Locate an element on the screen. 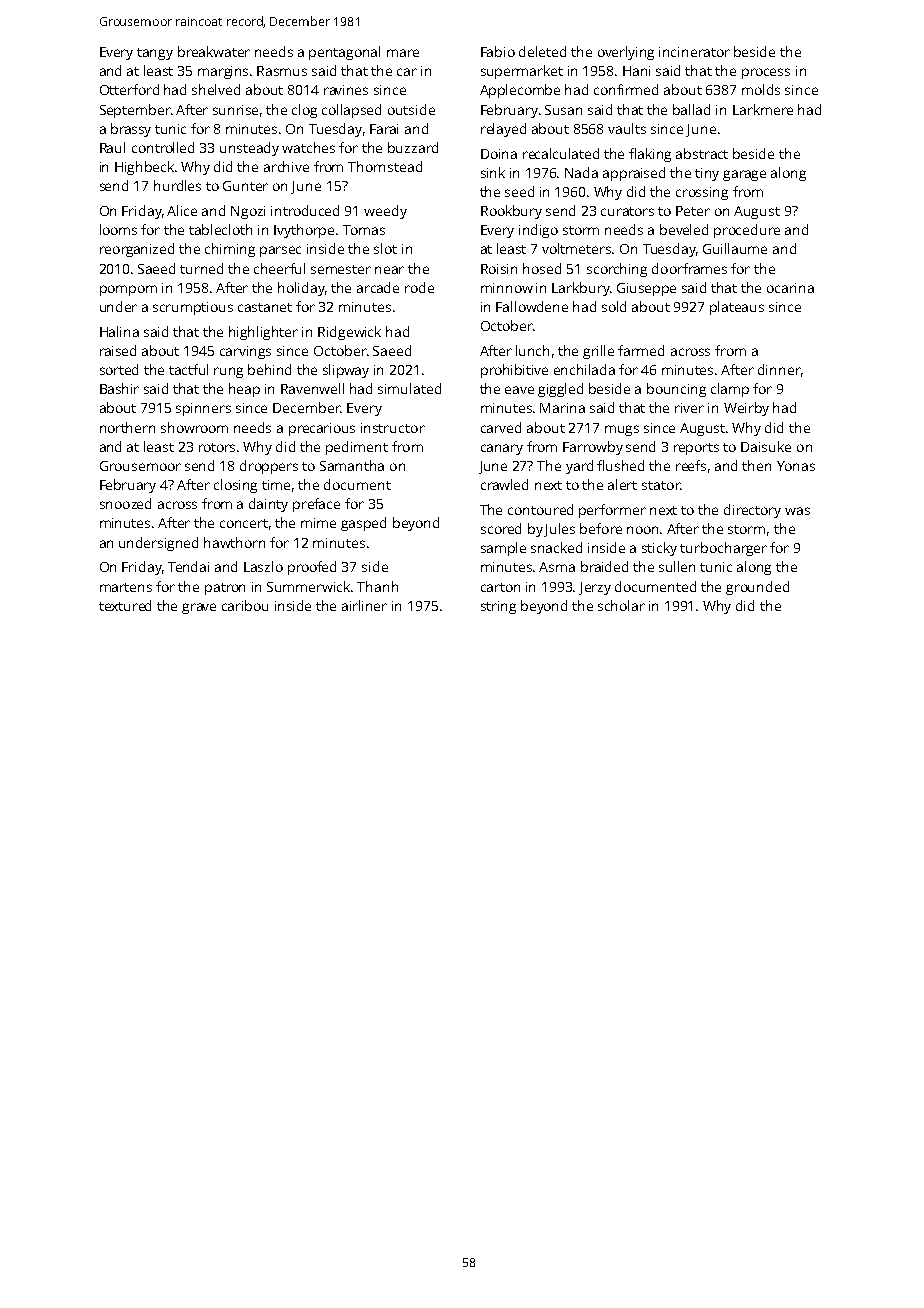 The image size is (924, 1308). indigo is located at coordinates (538, 231).
